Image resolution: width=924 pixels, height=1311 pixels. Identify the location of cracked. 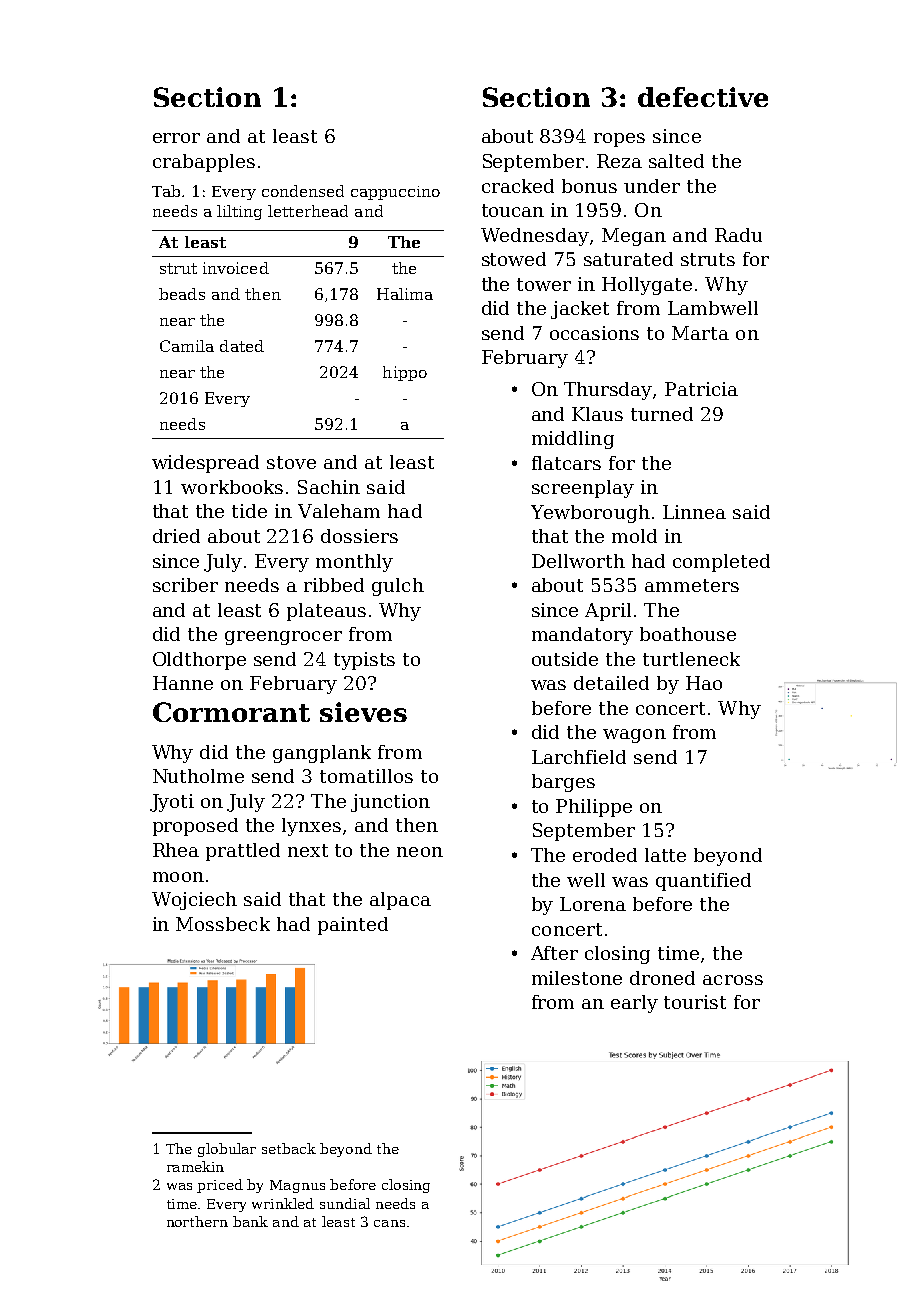
(518, 186).
